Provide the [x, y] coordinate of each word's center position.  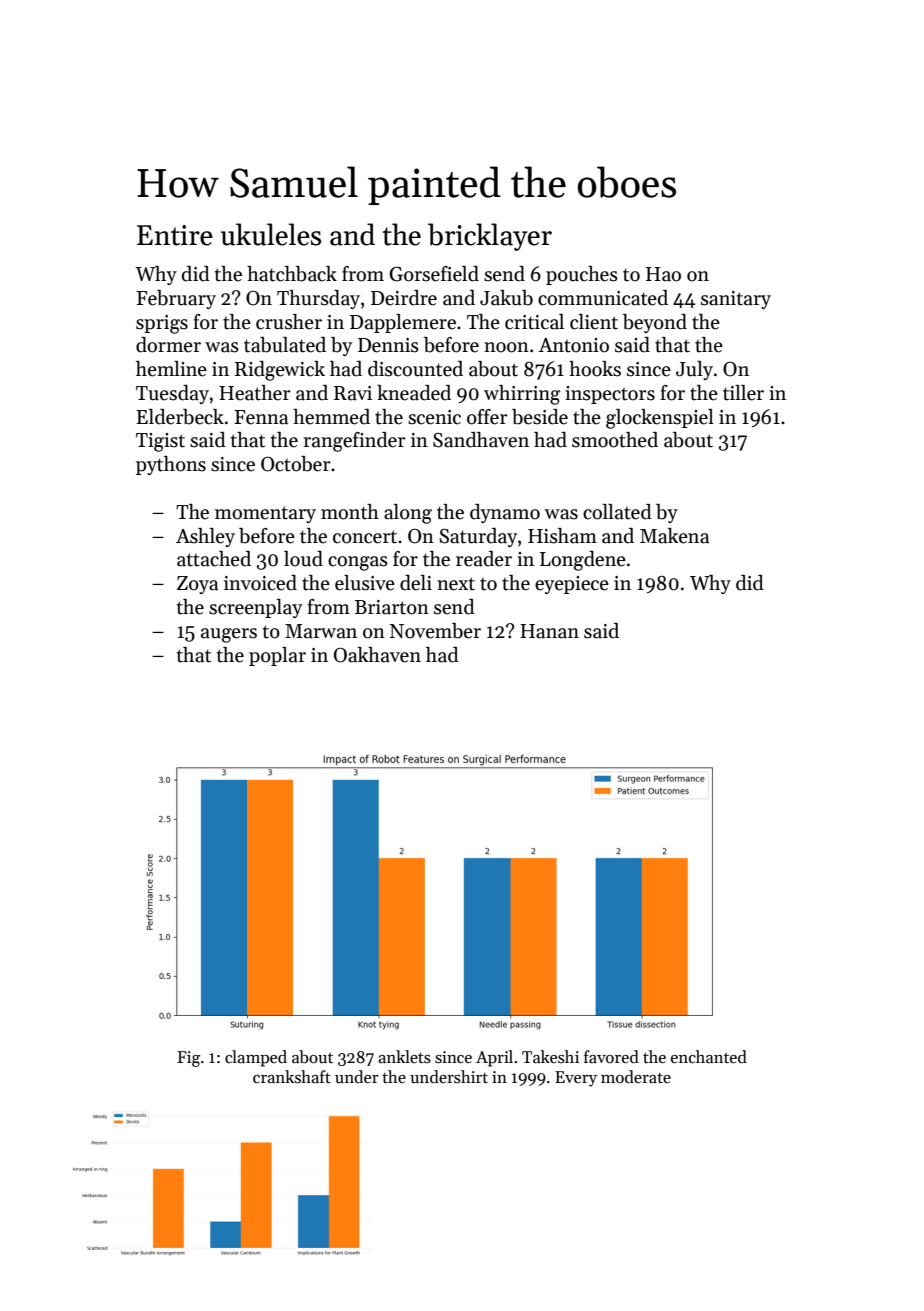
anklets [404, 1057]
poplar [277, 656]
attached [214, 559]
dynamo [505, 513]
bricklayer [490, 237]
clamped [256, 1058]
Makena [674, 536]
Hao [663, 274]
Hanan [549, 631]
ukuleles [271, 234]
